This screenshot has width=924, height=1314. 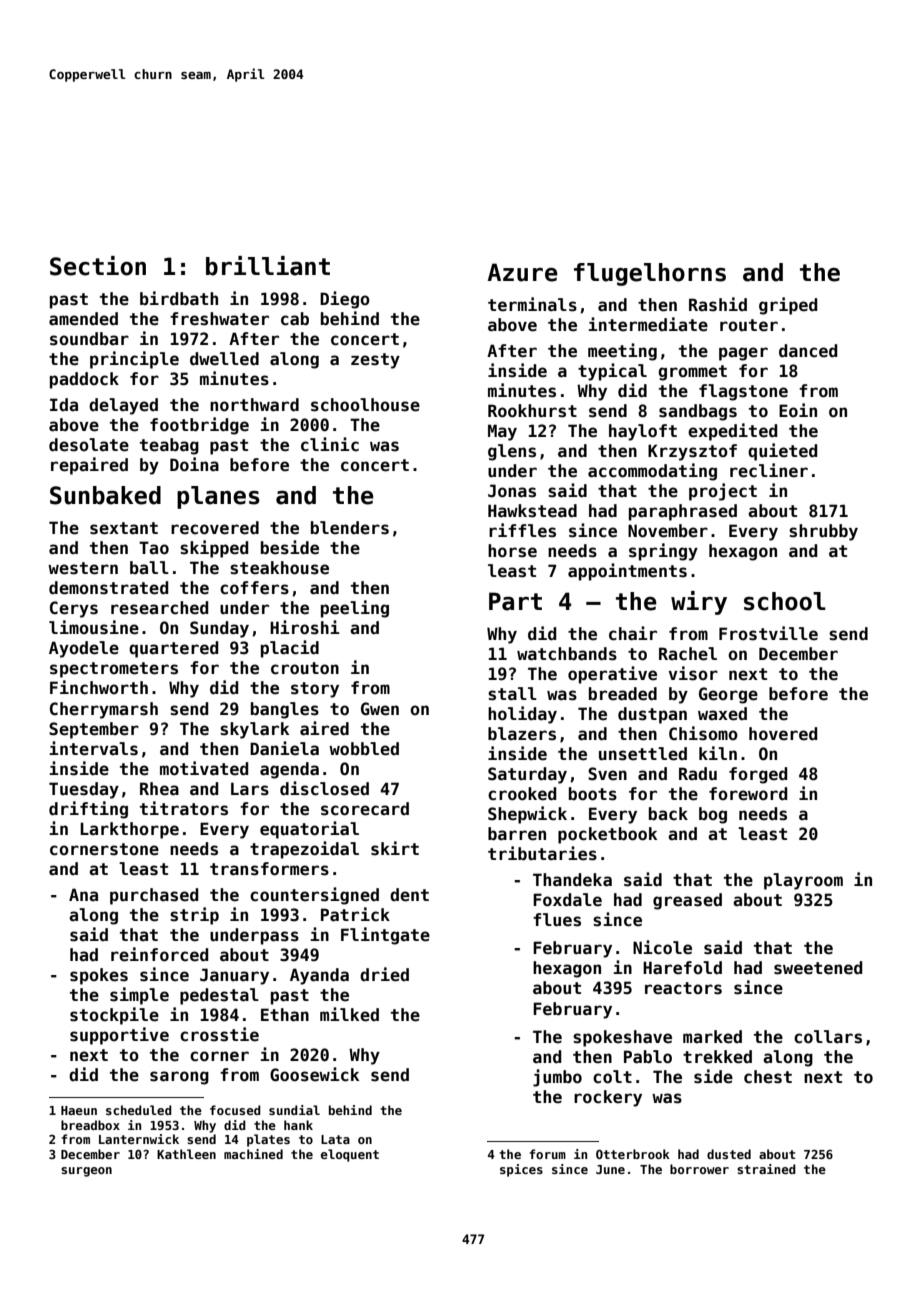 I want to click on typical, so click(x=612, y=372).
